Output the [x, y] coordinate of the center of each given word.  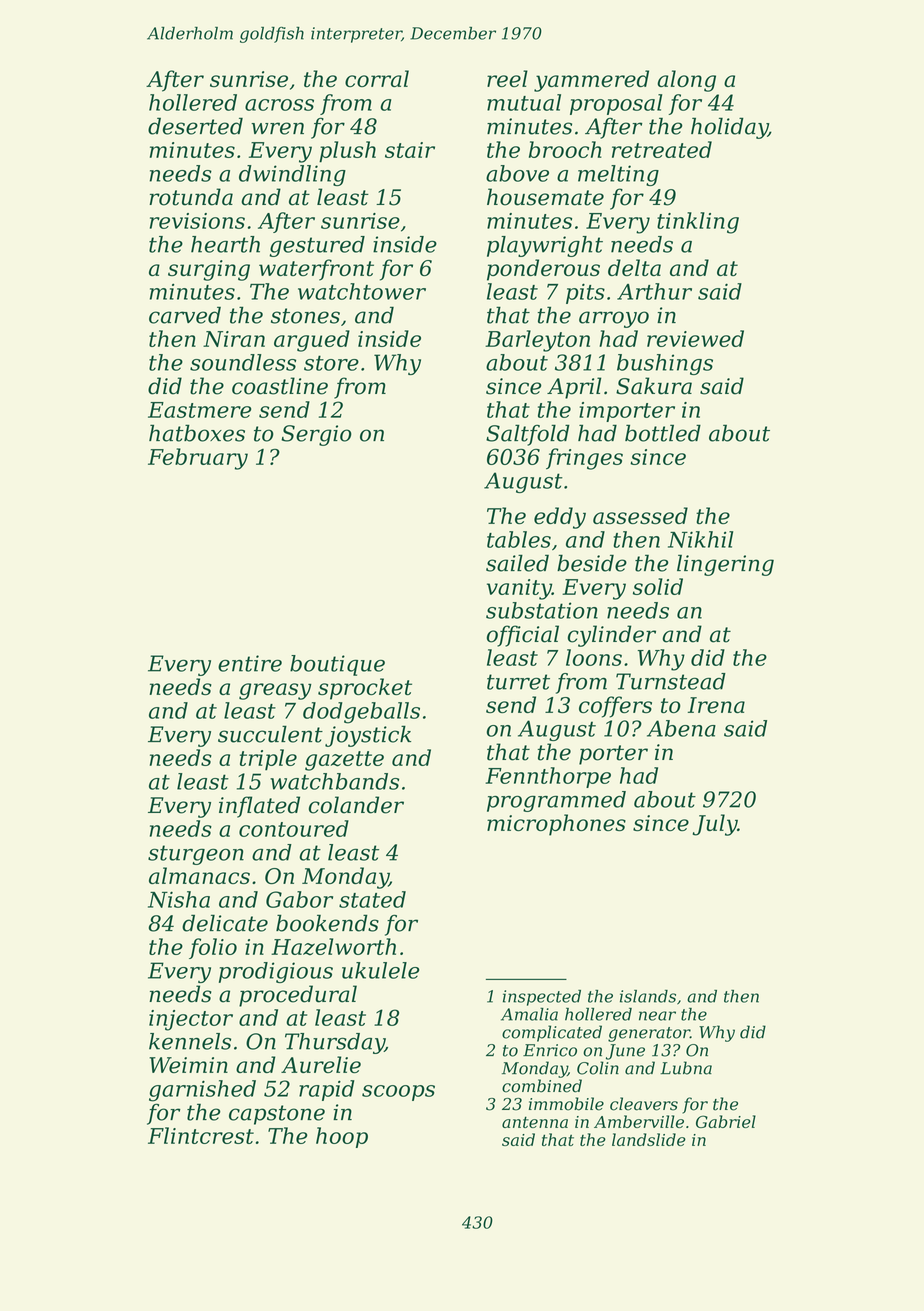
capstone [277, 1115]
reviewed [695, 338]
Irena [716, 705]
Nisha [179, 899]
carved [185, 315]
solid [658, 586]
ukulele [380, 970]
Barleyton [537, 341]
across [279, 105]
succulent [270, 734]
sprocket [365, 689]
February [198, 459]
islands [648, 996]
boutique [337, 665]
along [686, 81]
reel [507, 78]
